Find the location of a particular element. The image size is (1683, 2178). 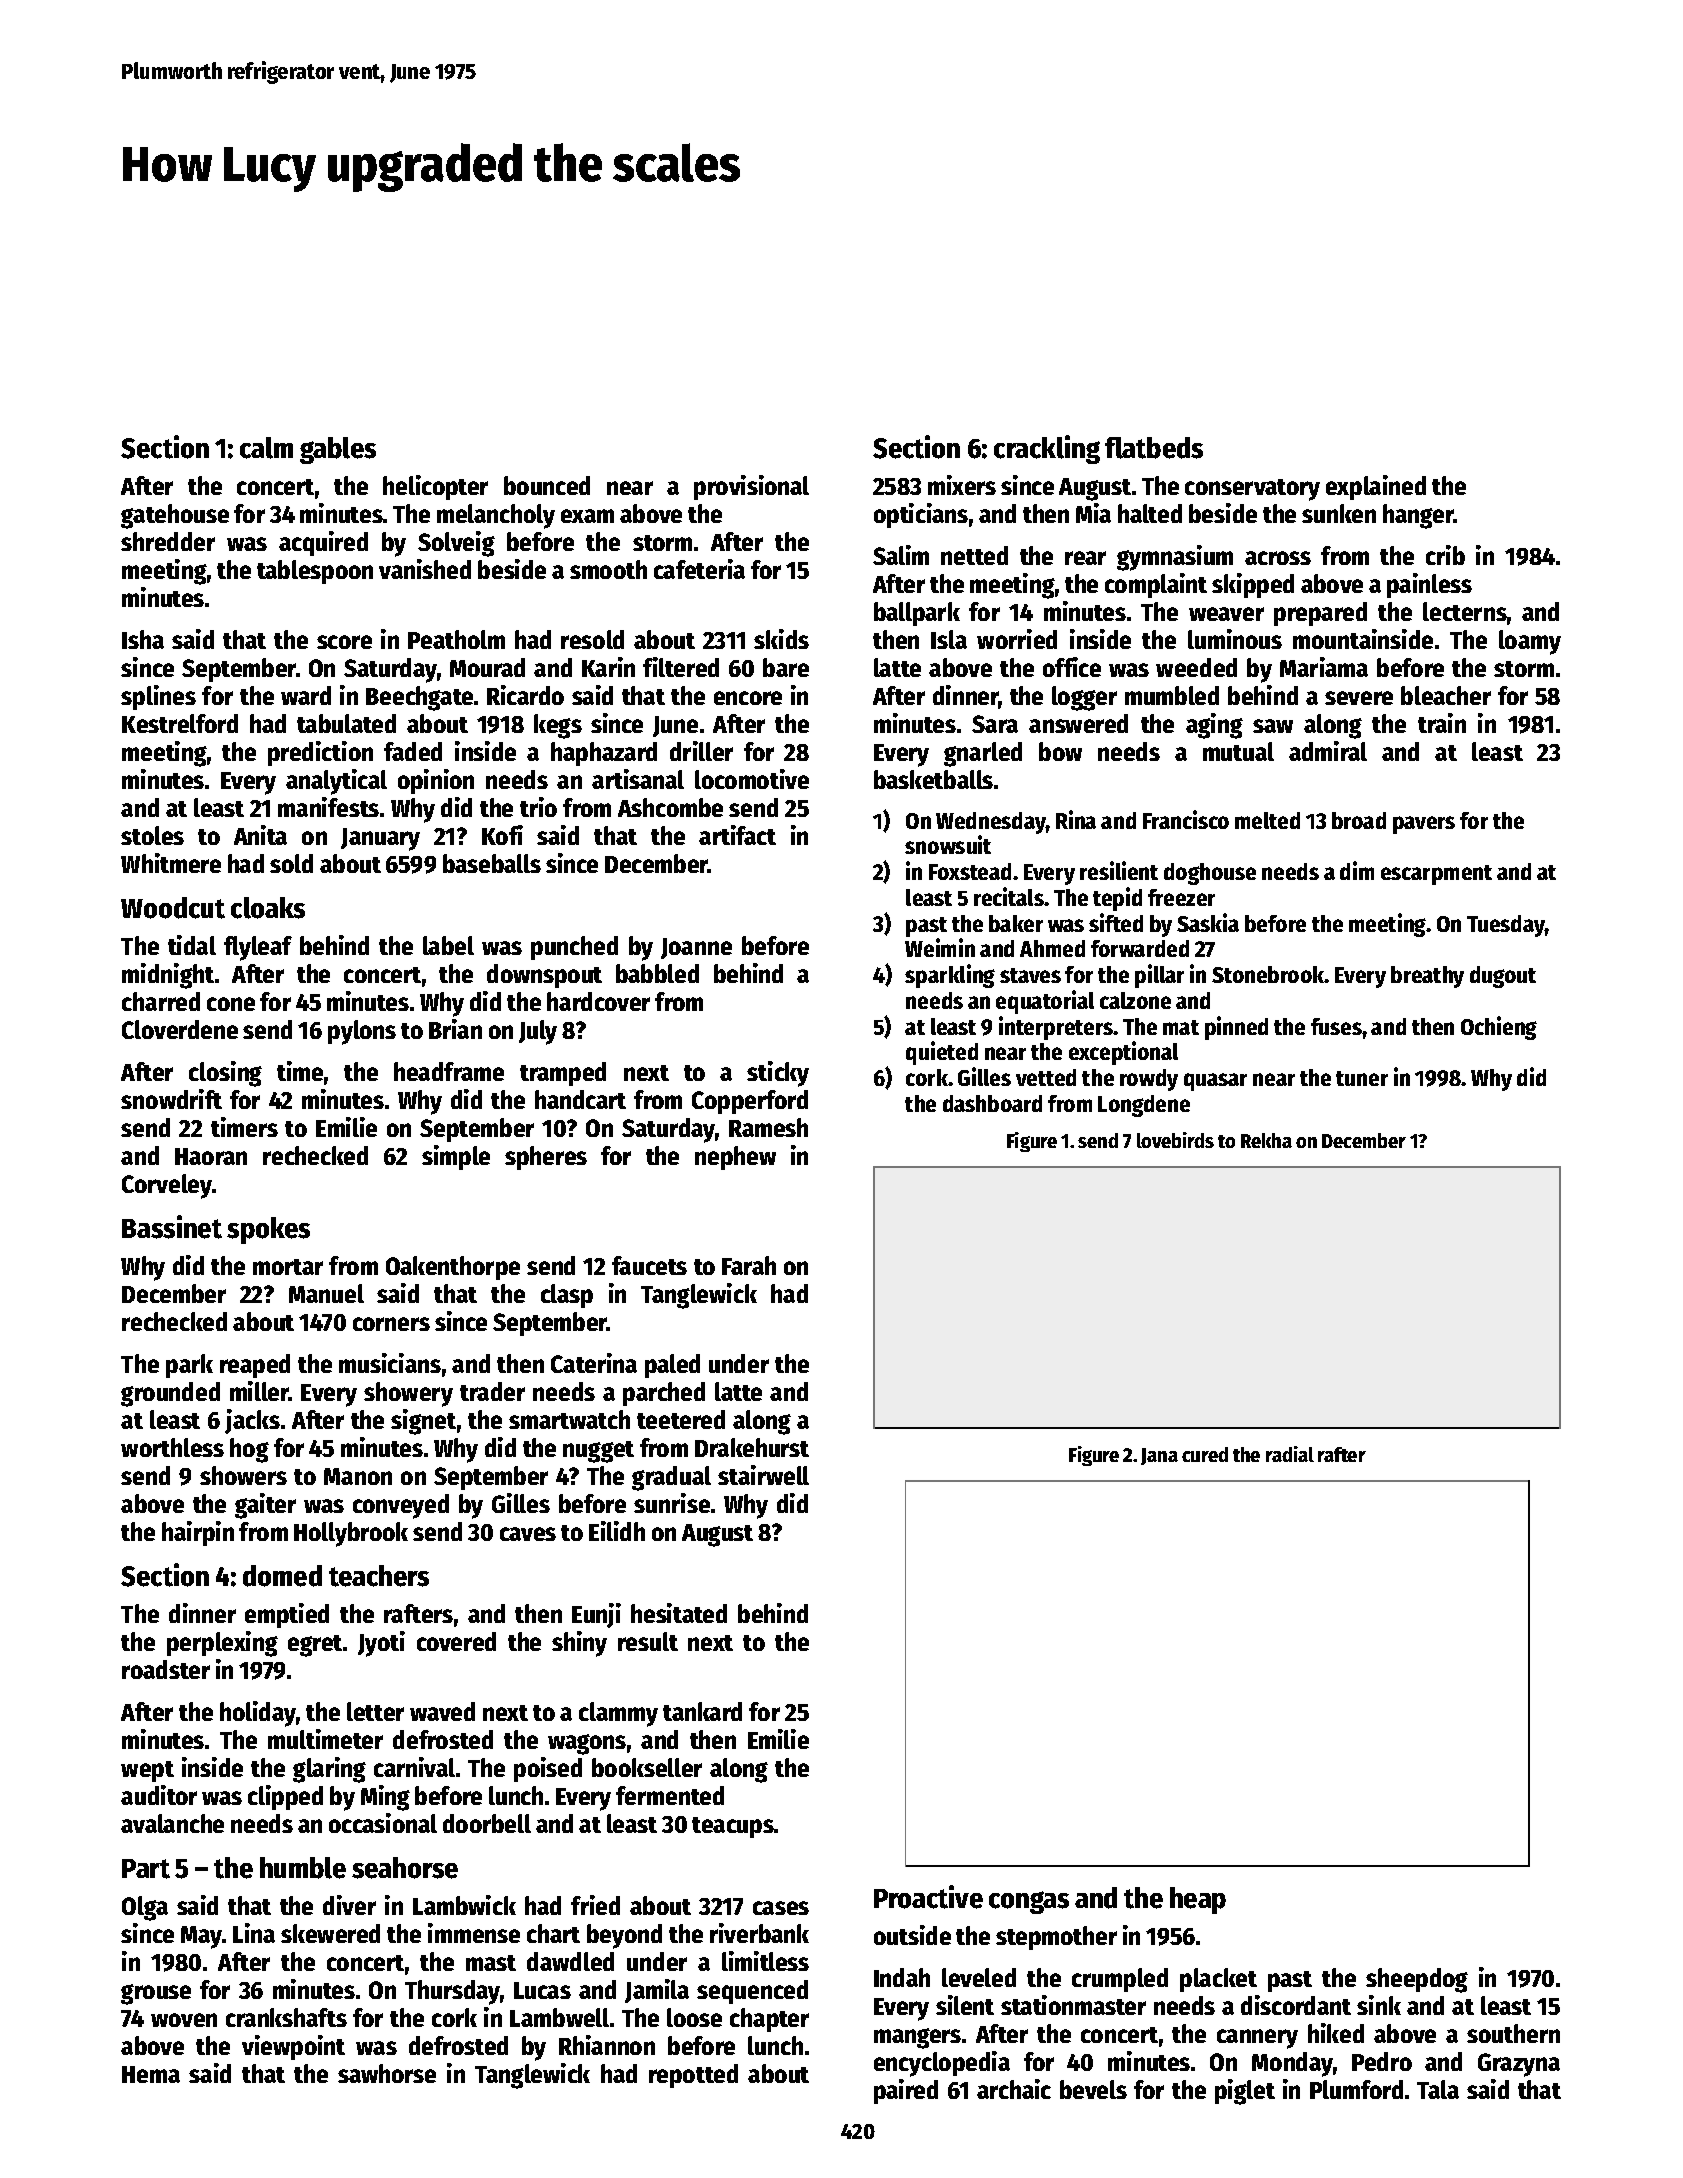

Thursday is located at coordinates (453, 1992).
